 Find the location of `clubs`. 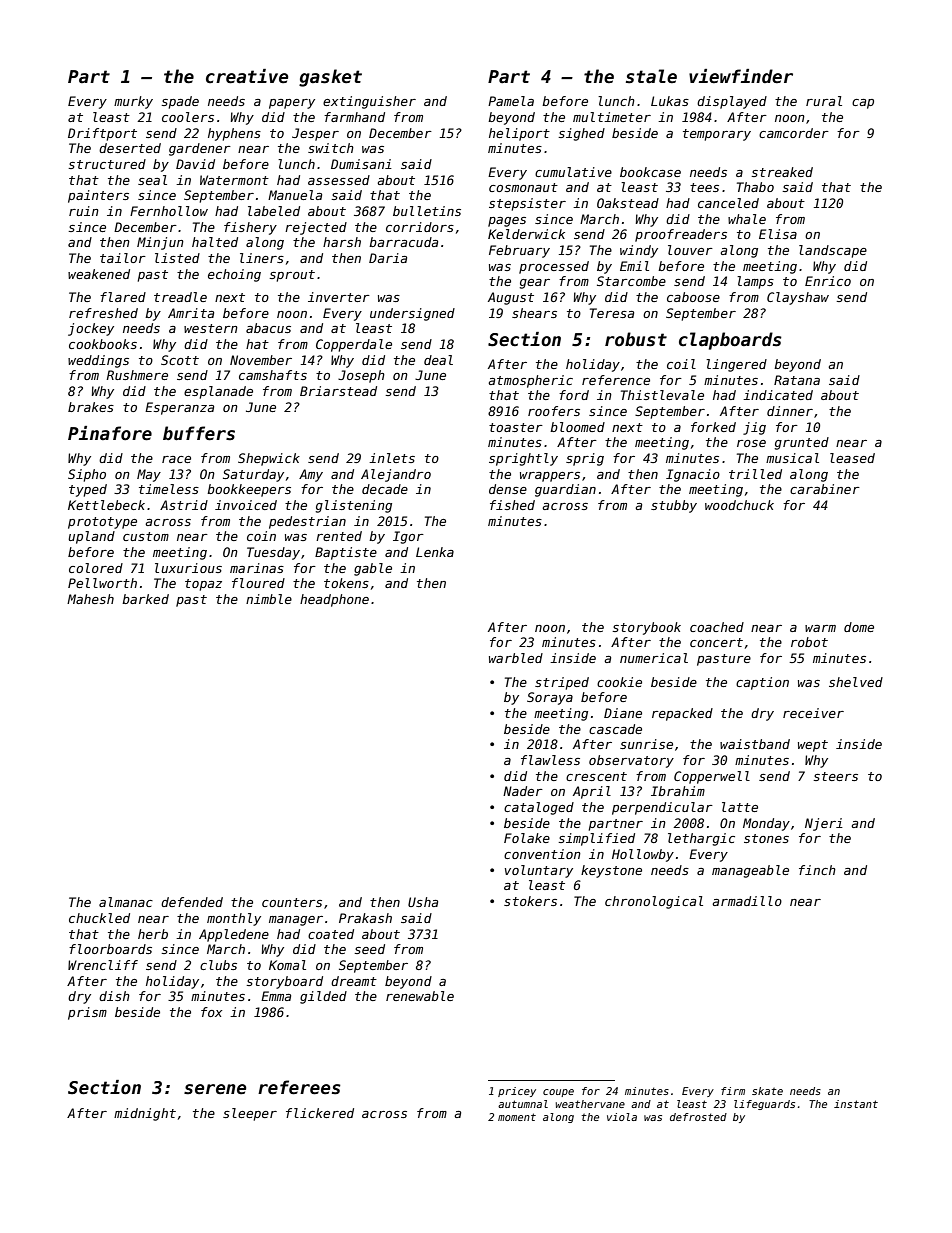

clubs is located at coordinates (218, 965).
